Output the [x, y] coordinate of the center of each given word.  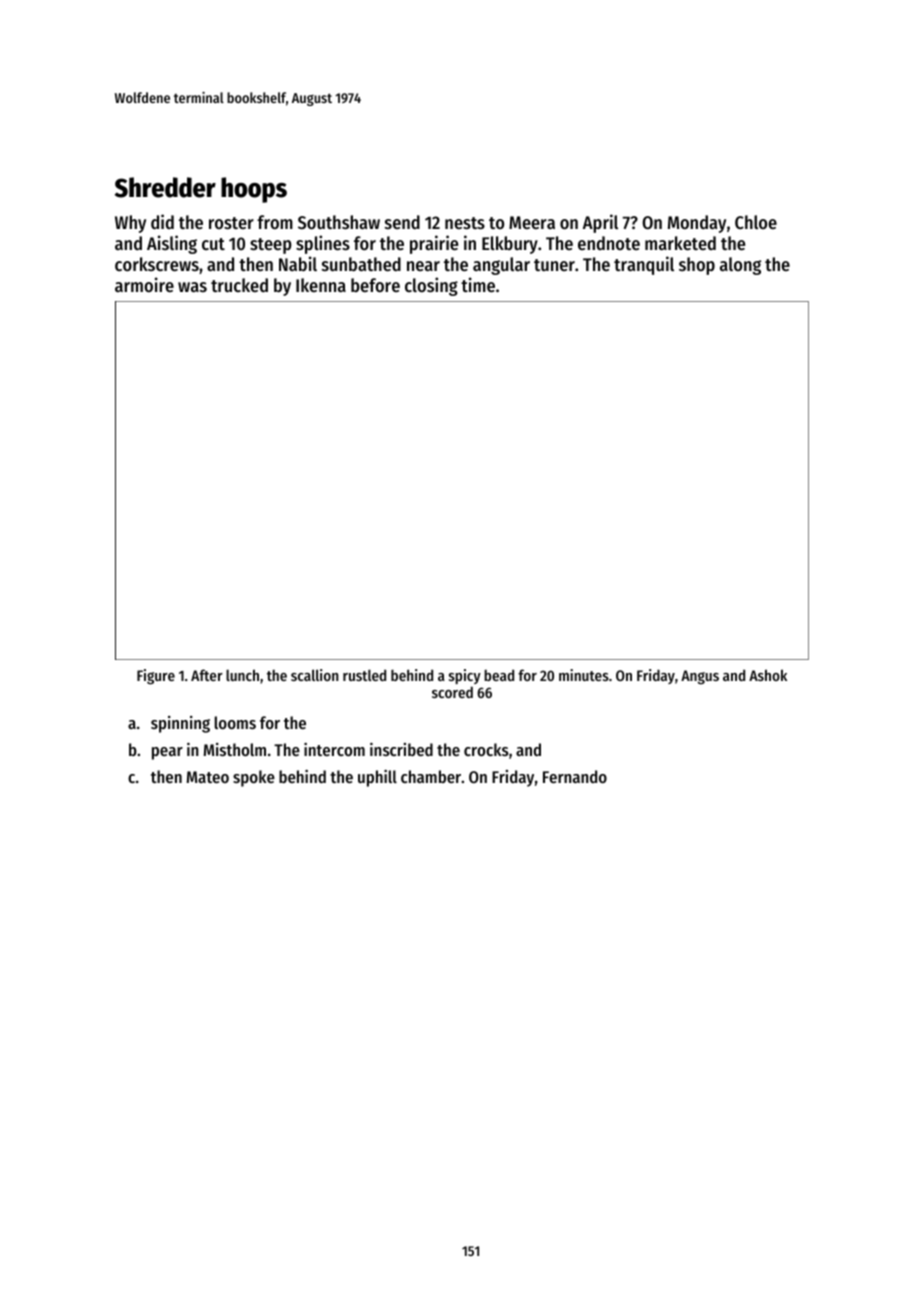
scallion [315, 675]
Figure [156, 676]
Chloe [756, 222]
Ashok [768, 675]
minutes [584, 675]
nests [465, 223]
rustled [364, 675]
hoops [254, 190]
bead [499, 675]
